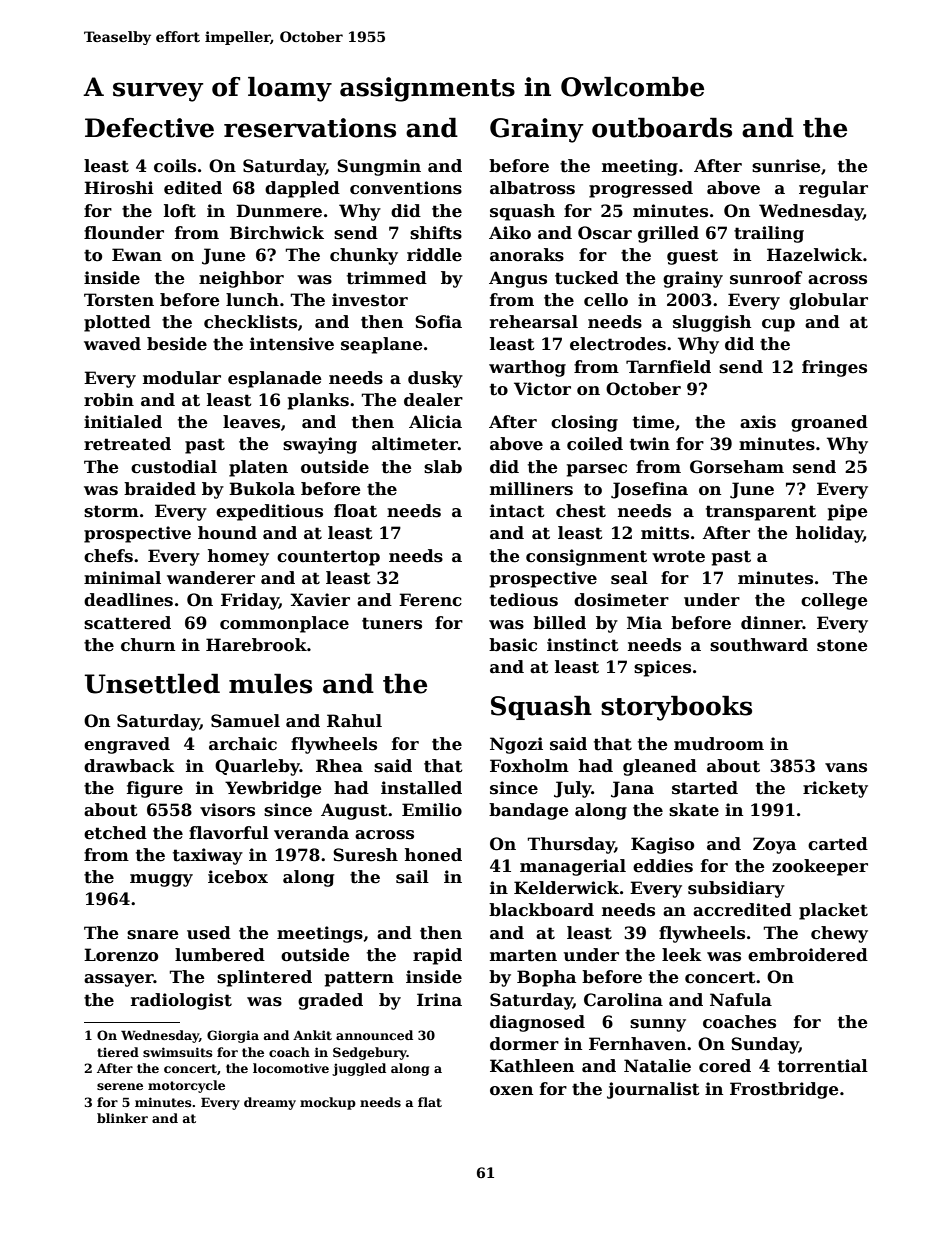 The image size is (952, 1233). I want to click on albatross, so click(532, 188).
